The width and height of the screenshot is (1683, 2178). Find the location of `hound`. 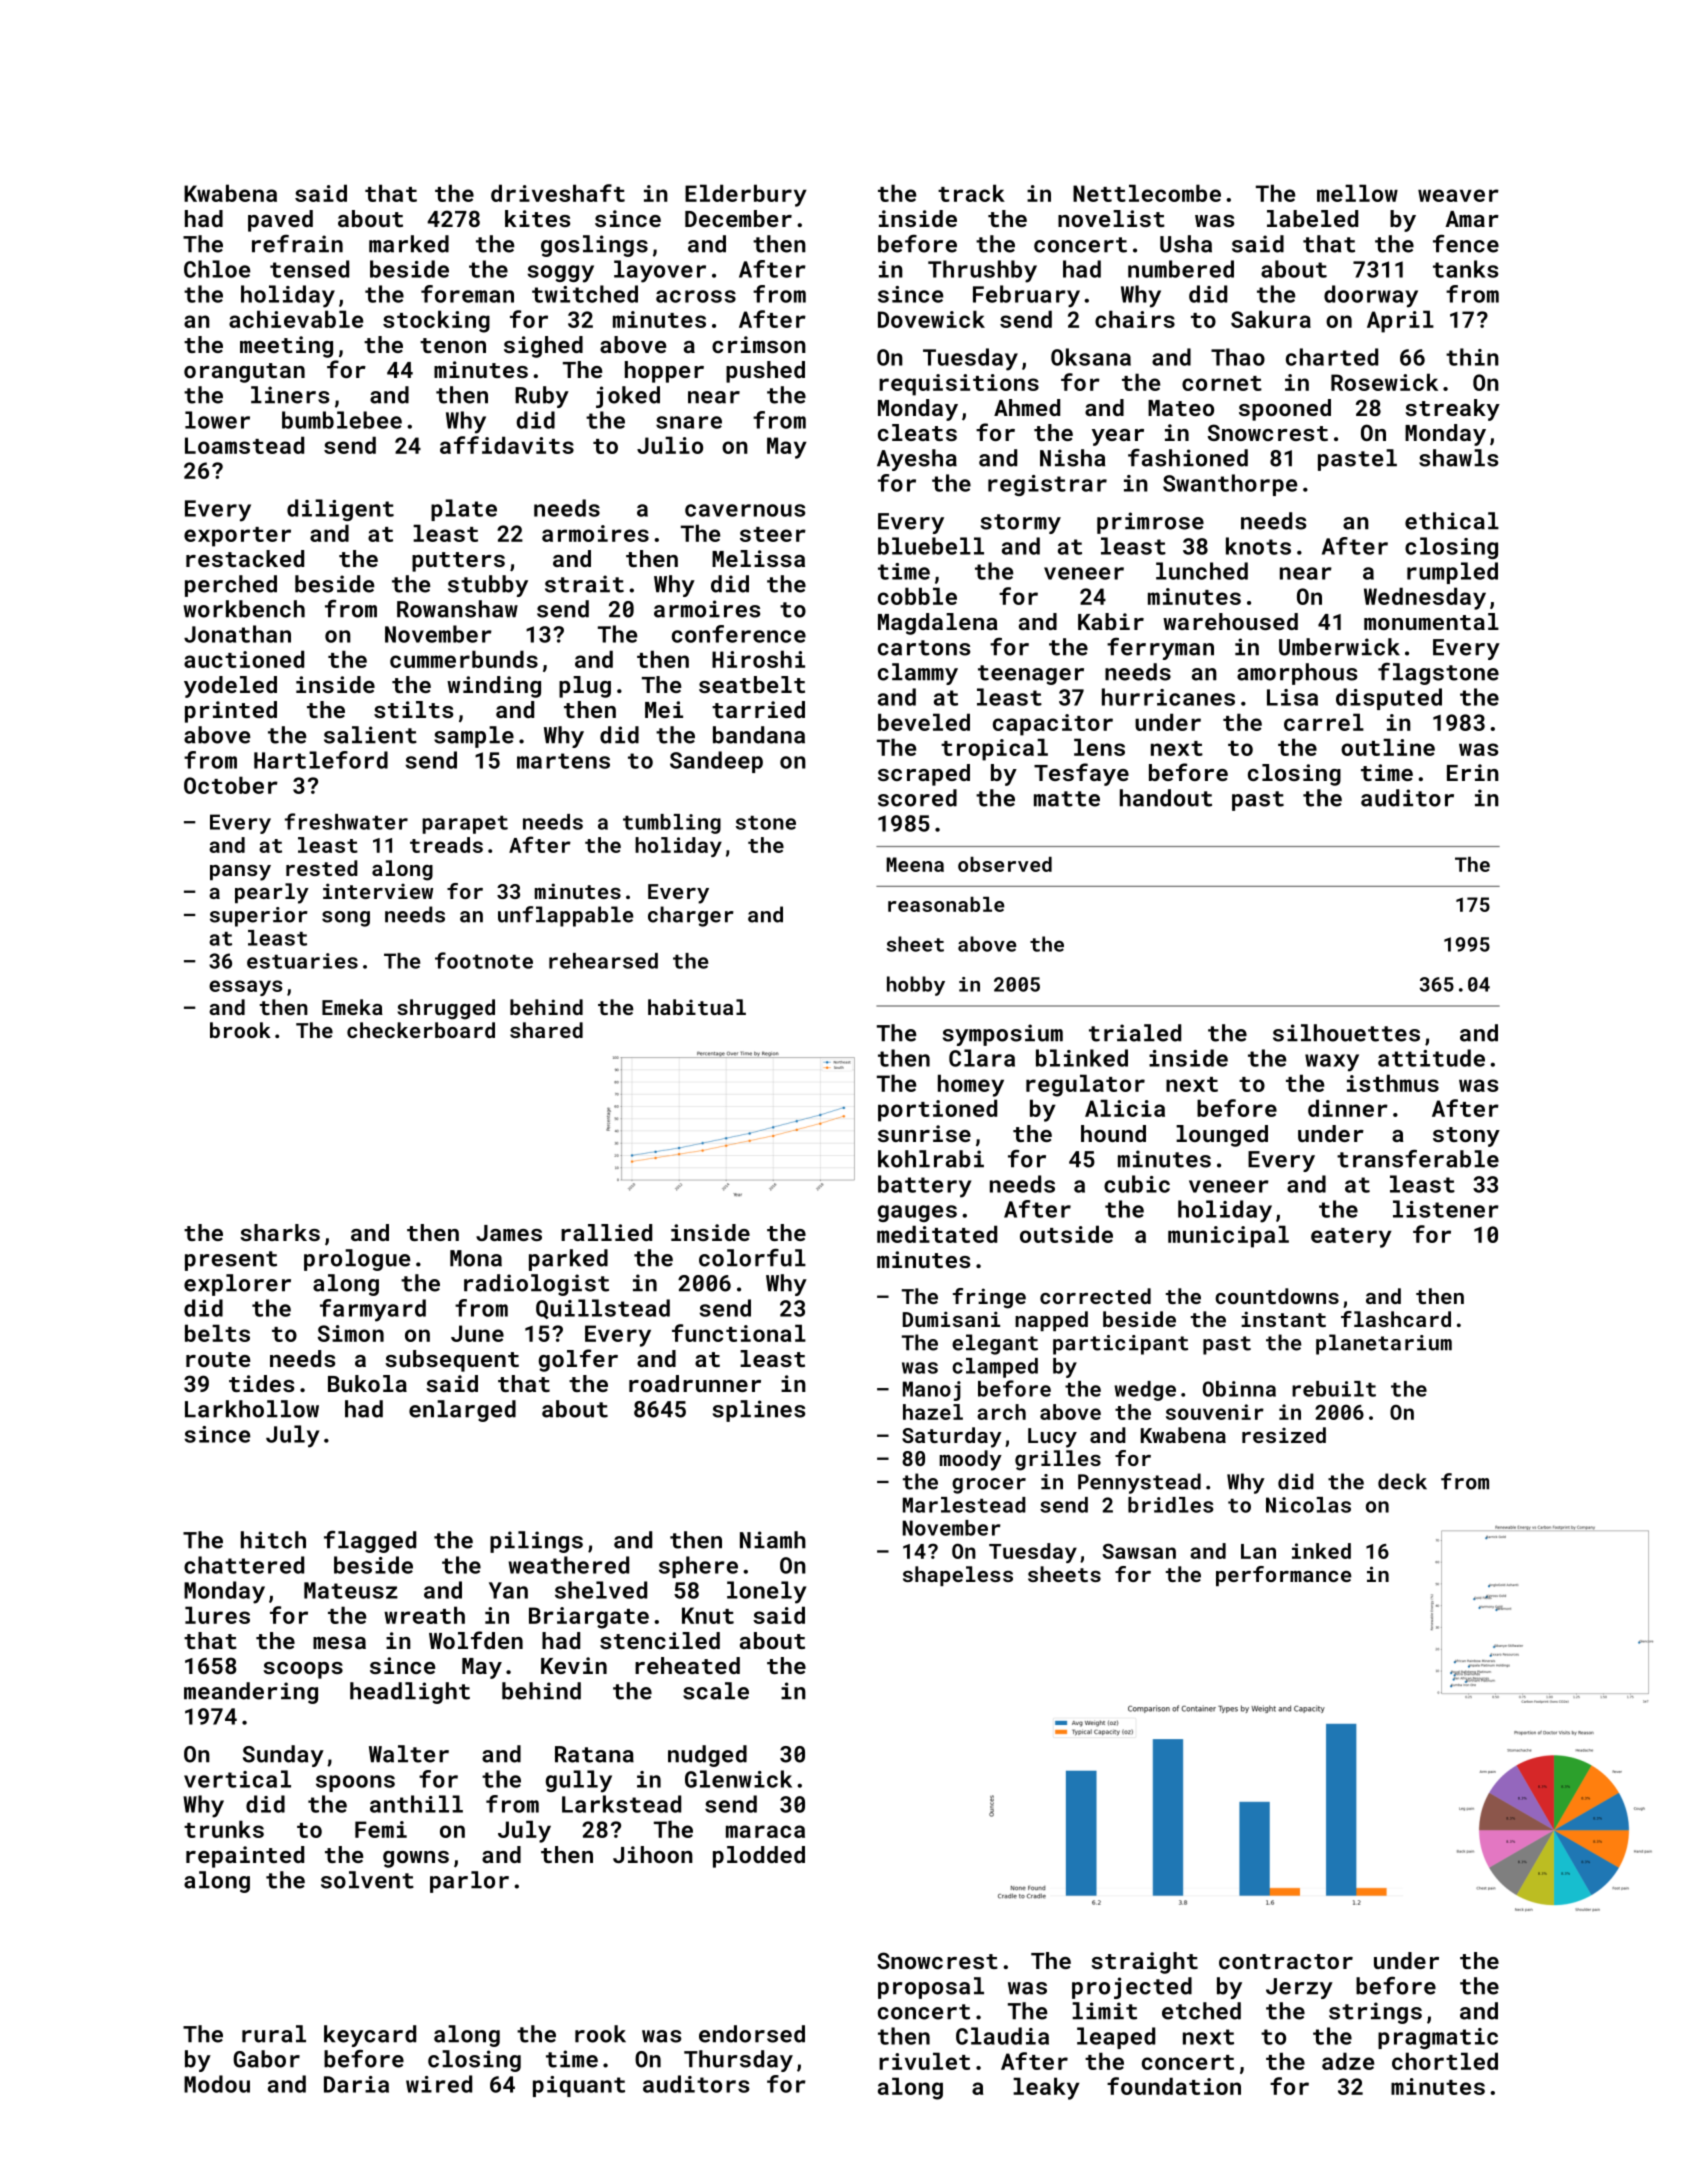

hound is located at coordinates (1113, 1133).
